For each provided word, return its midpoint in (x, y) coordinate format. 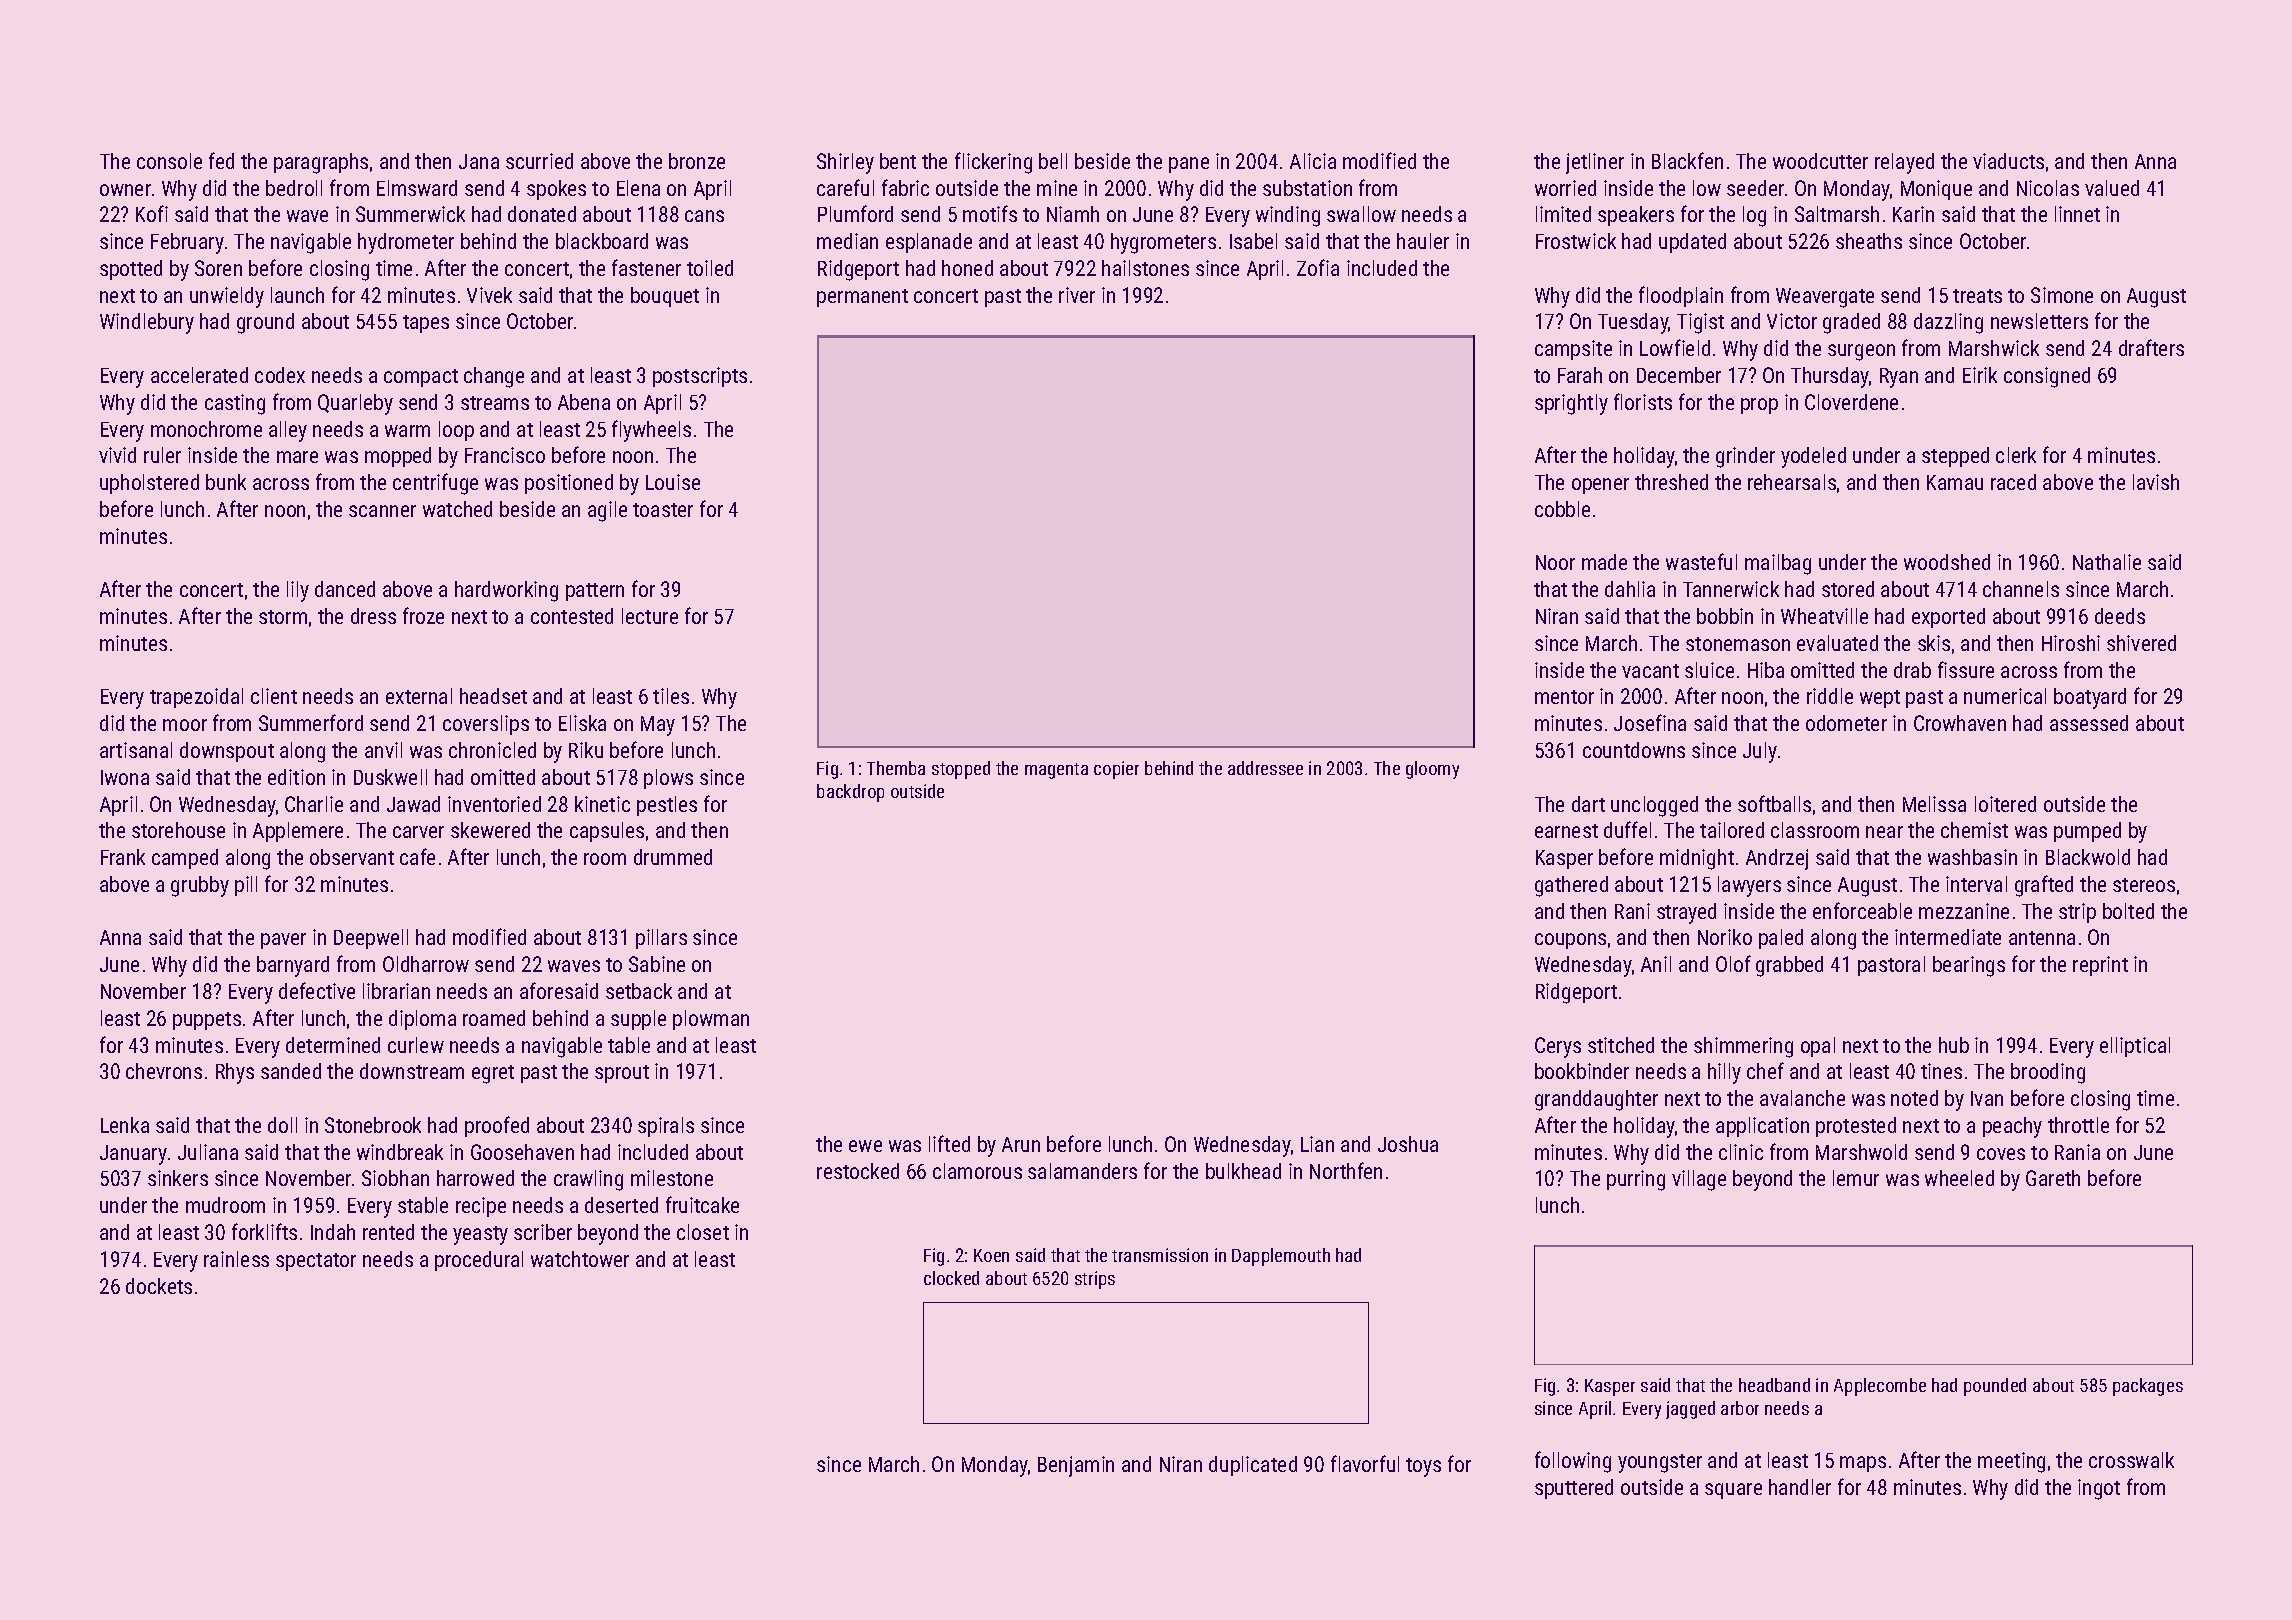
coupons (1570, 941)
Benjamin (1076, 1466)
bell (1053, 161)
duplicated (1253, 1466)
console (169, 161)
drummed (673, 857)
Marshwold (1861, 1152)
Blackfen (1687, 160)
